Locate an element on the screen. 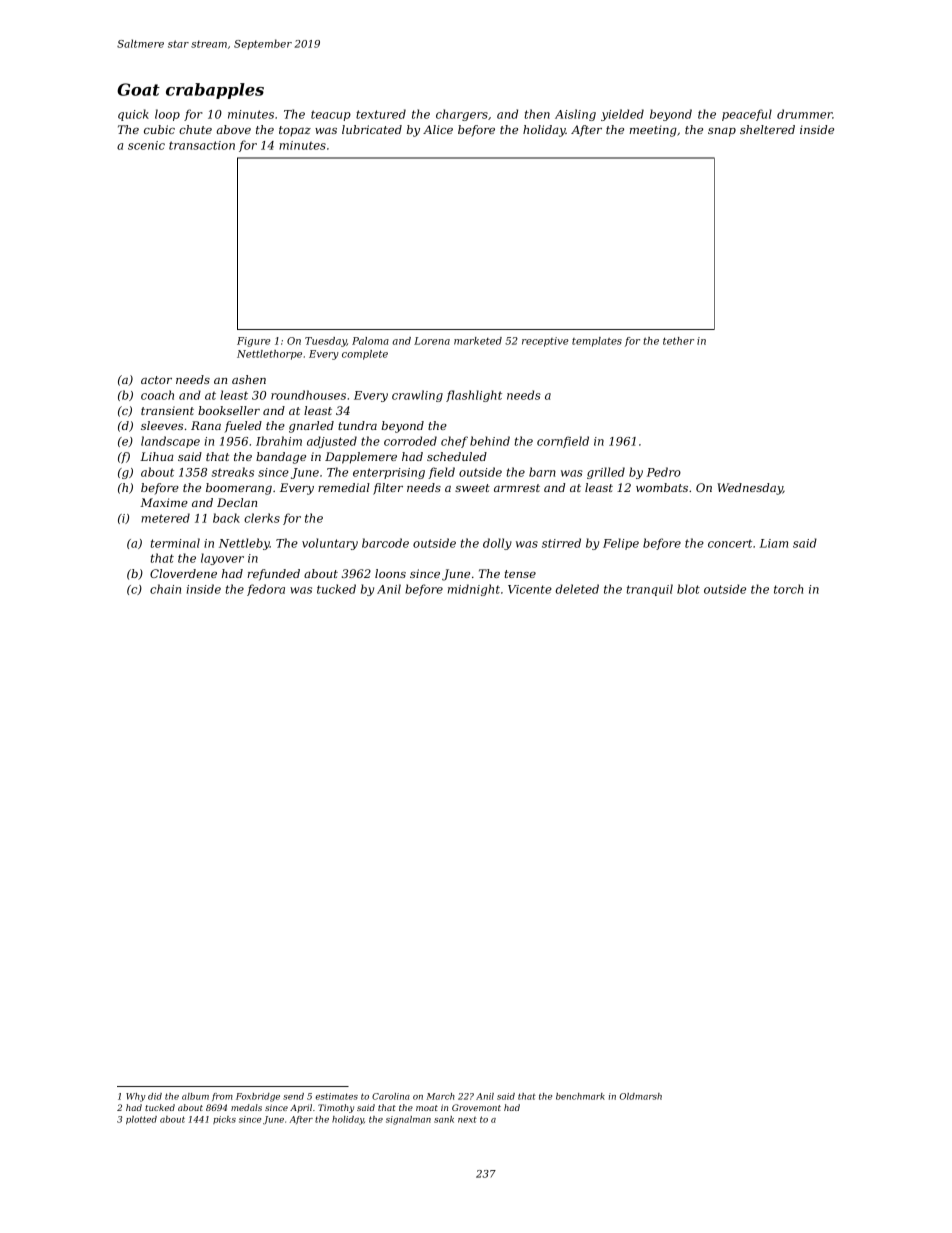 The width and height of the screenshot is (952, 1233). fedora is located at coordinates (266, 590).
